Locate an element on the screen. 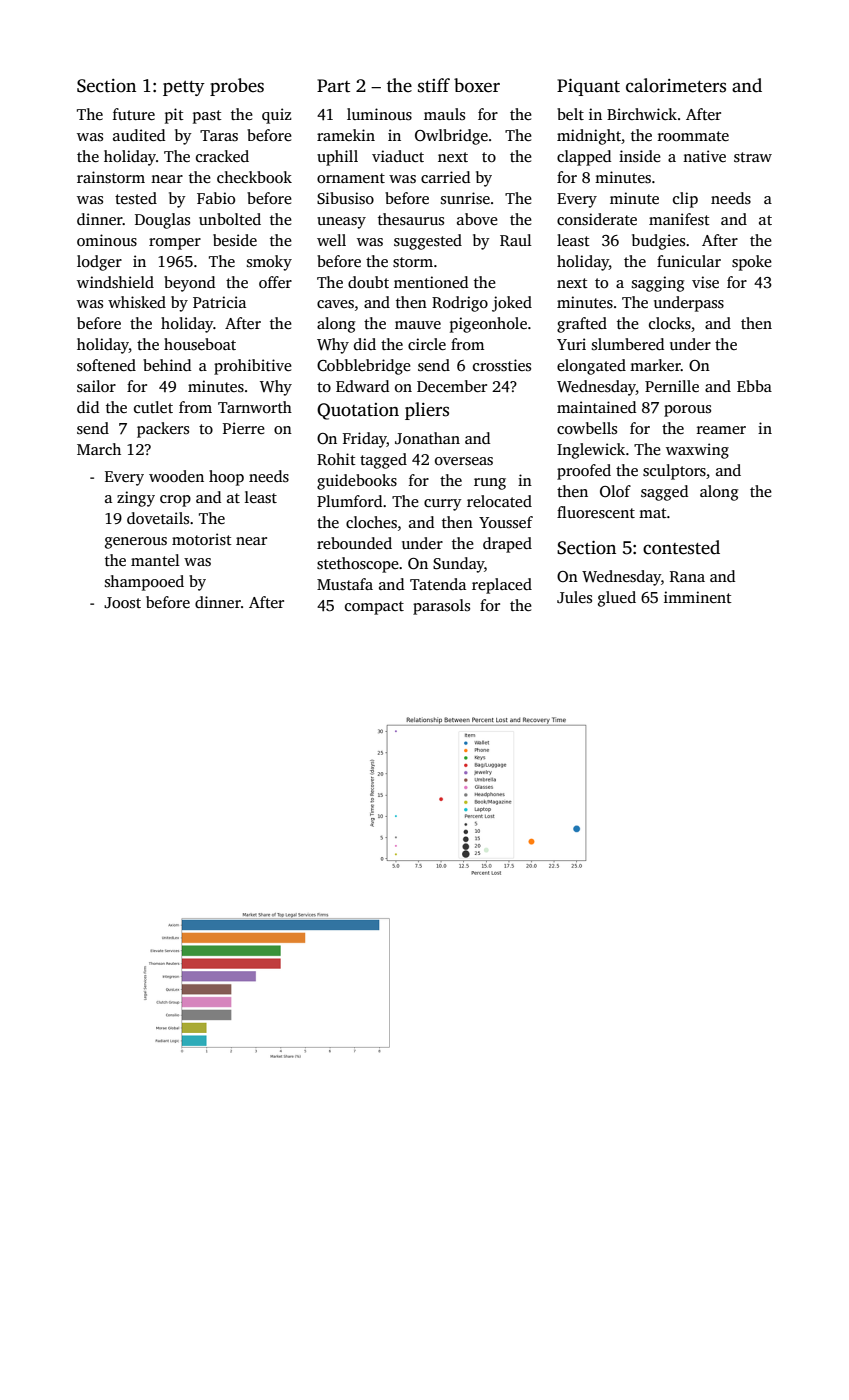  ramekin is located at coordinates (346, 135).
